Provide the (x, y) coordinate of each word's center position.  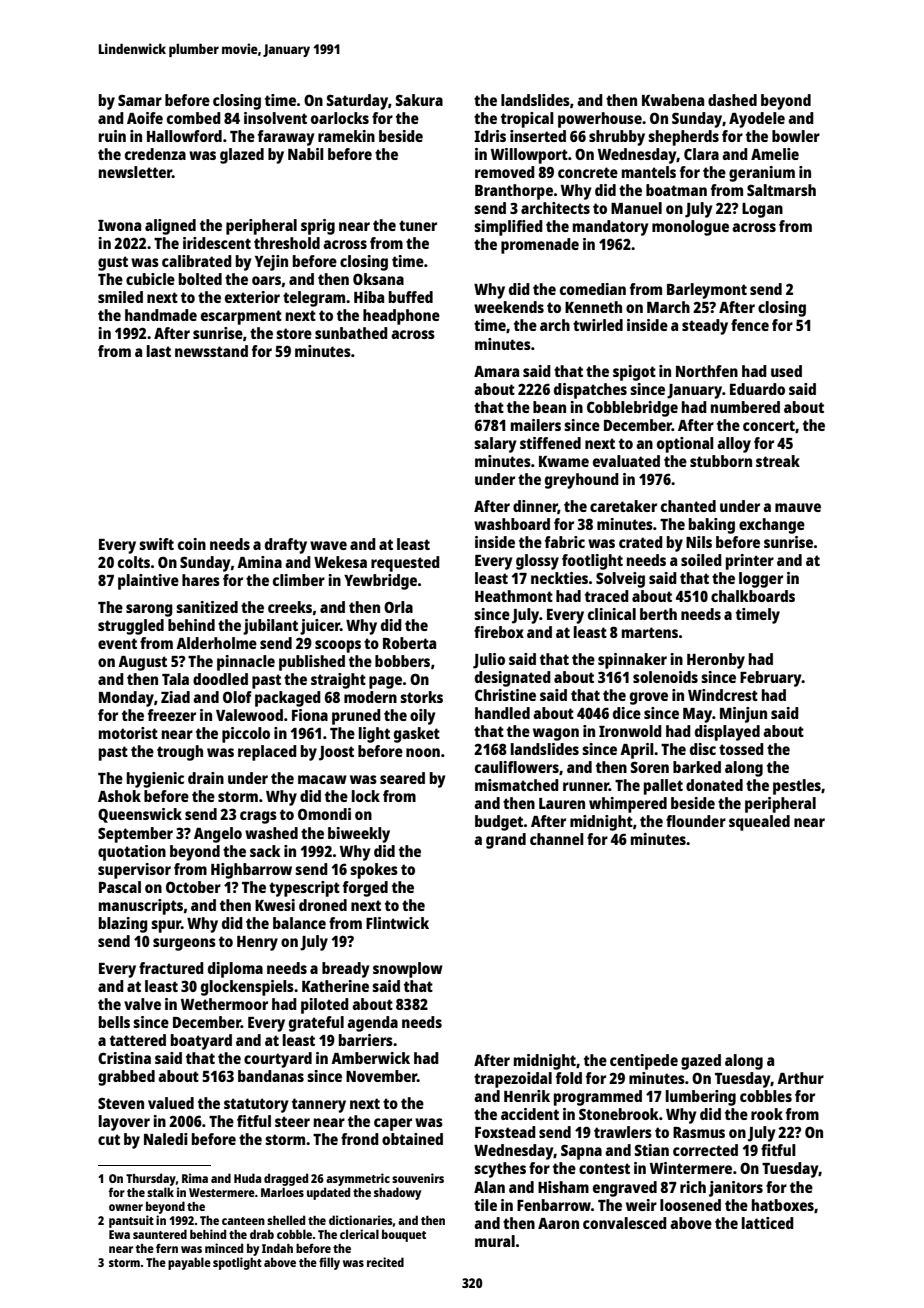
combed (194, 118)
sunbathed (351, 333)
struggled (131, 627)
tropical (527, 120)
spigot (634, 373)
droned (323, 905)
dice (627, 713)
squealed (759, 823)
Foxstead (505, 1132)
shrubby (617, 138)
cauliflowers (517, 767)
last (159, 351)
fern (167, 1248)
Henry (257, 943)
